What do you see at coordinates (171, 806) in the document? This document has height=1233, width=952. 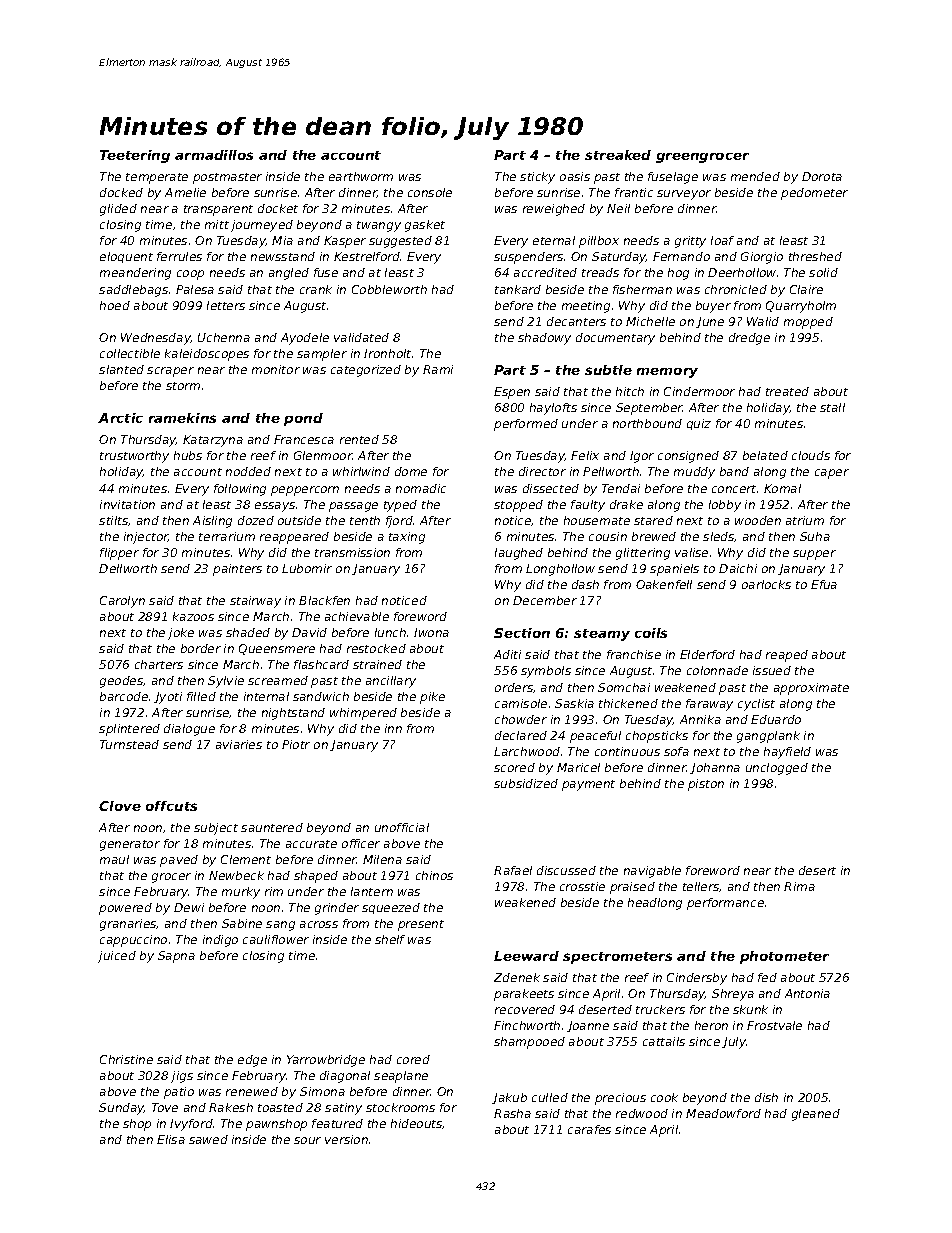 I see `offcuts` at bounding box center [171, 806].
